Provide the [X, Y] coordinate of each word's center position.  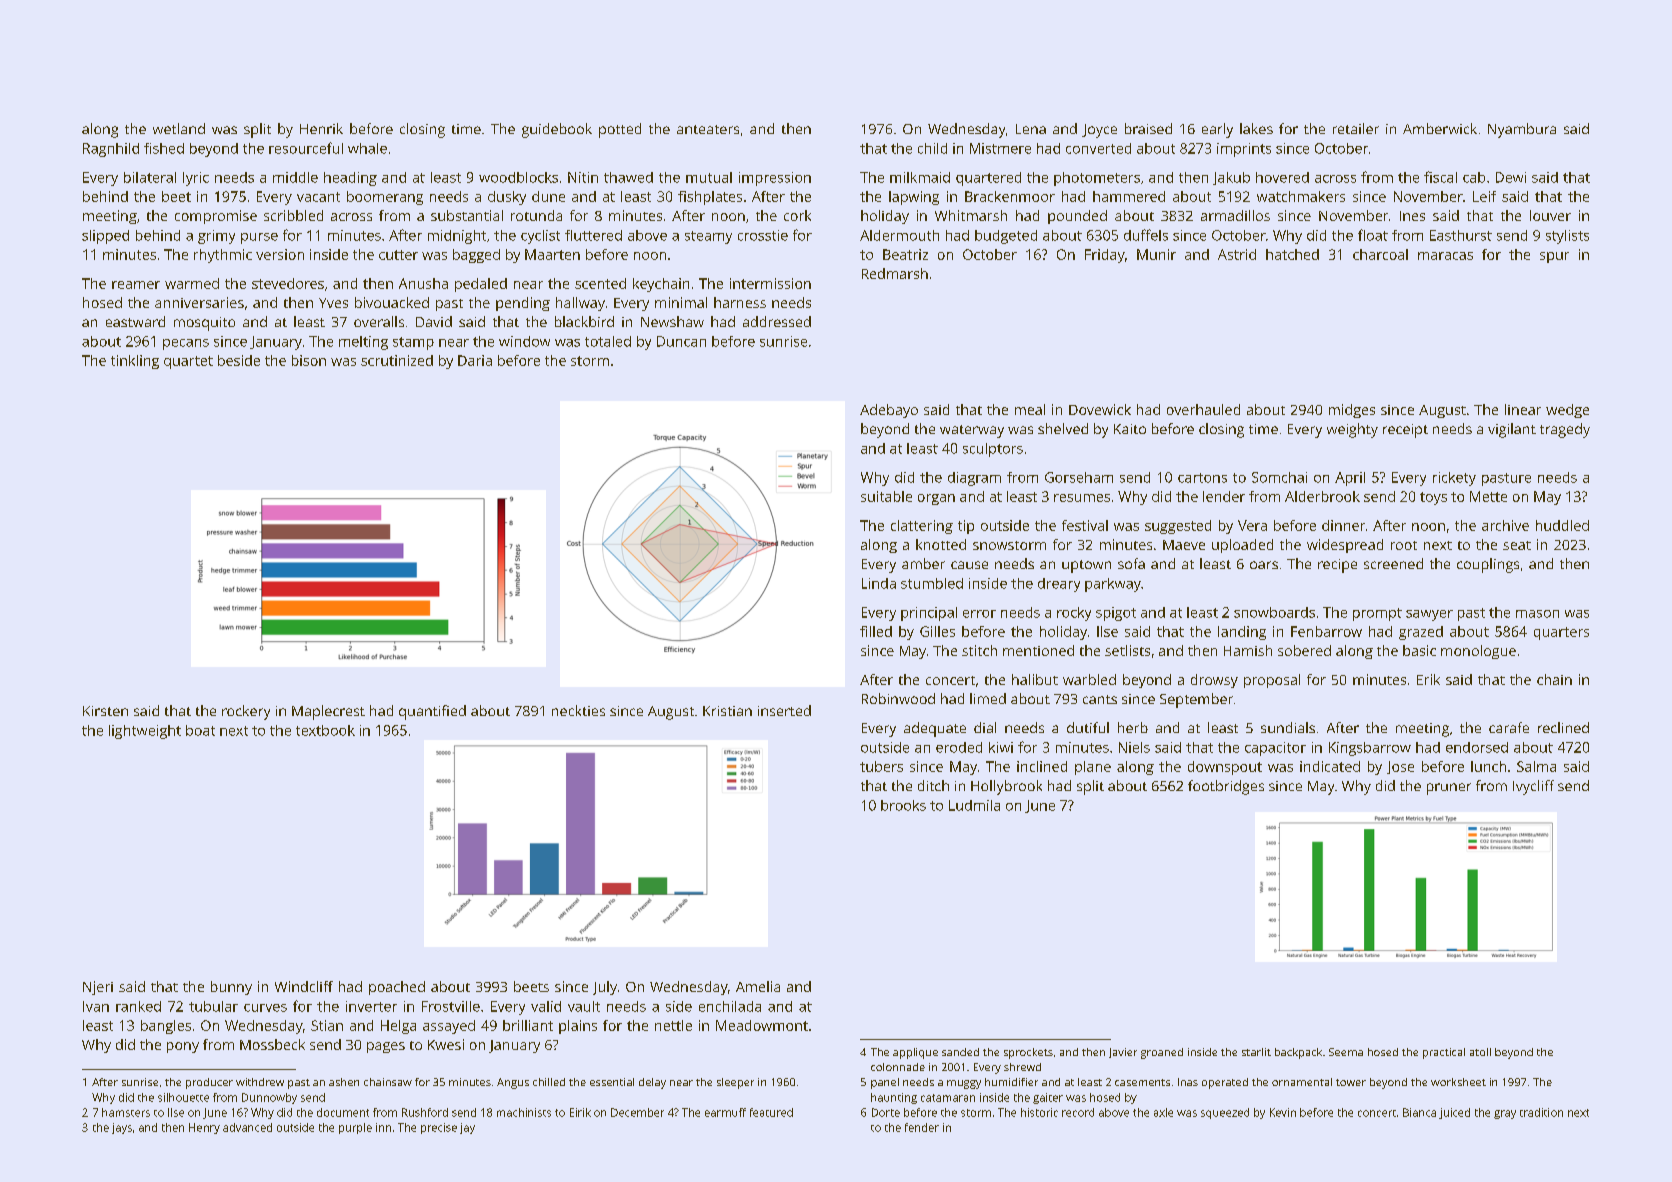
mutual [709, 177]
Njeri [98, 988]
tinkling [135, 362]
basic [1419, 650]
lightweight [145, 732]
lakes [1256, 128]
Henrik [321, 128]
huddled [1562, 525]
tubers [881, 766]
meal [1030, 409]
